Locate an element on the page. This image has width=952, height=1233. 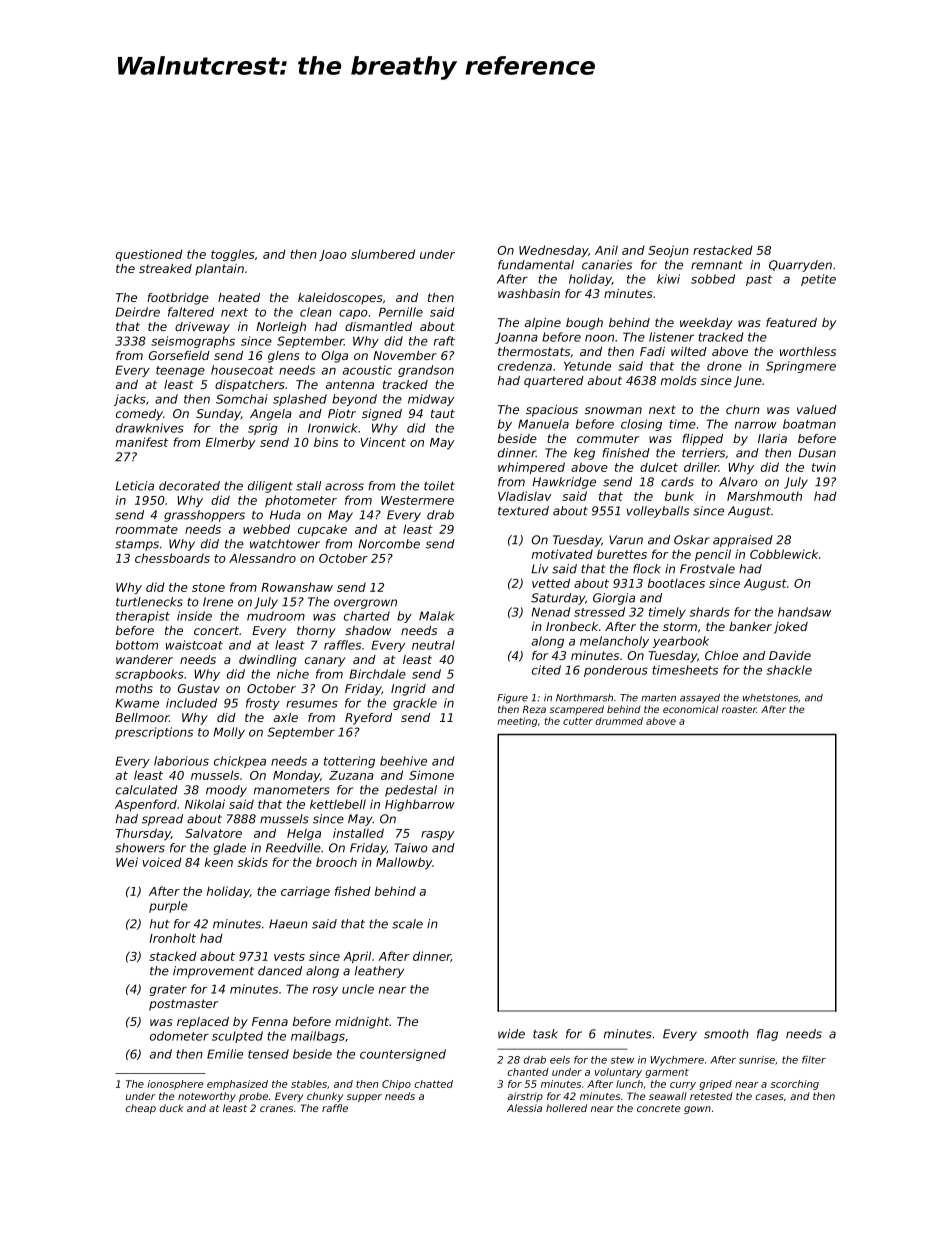
Seojun is located at coordinates (668, 251).
